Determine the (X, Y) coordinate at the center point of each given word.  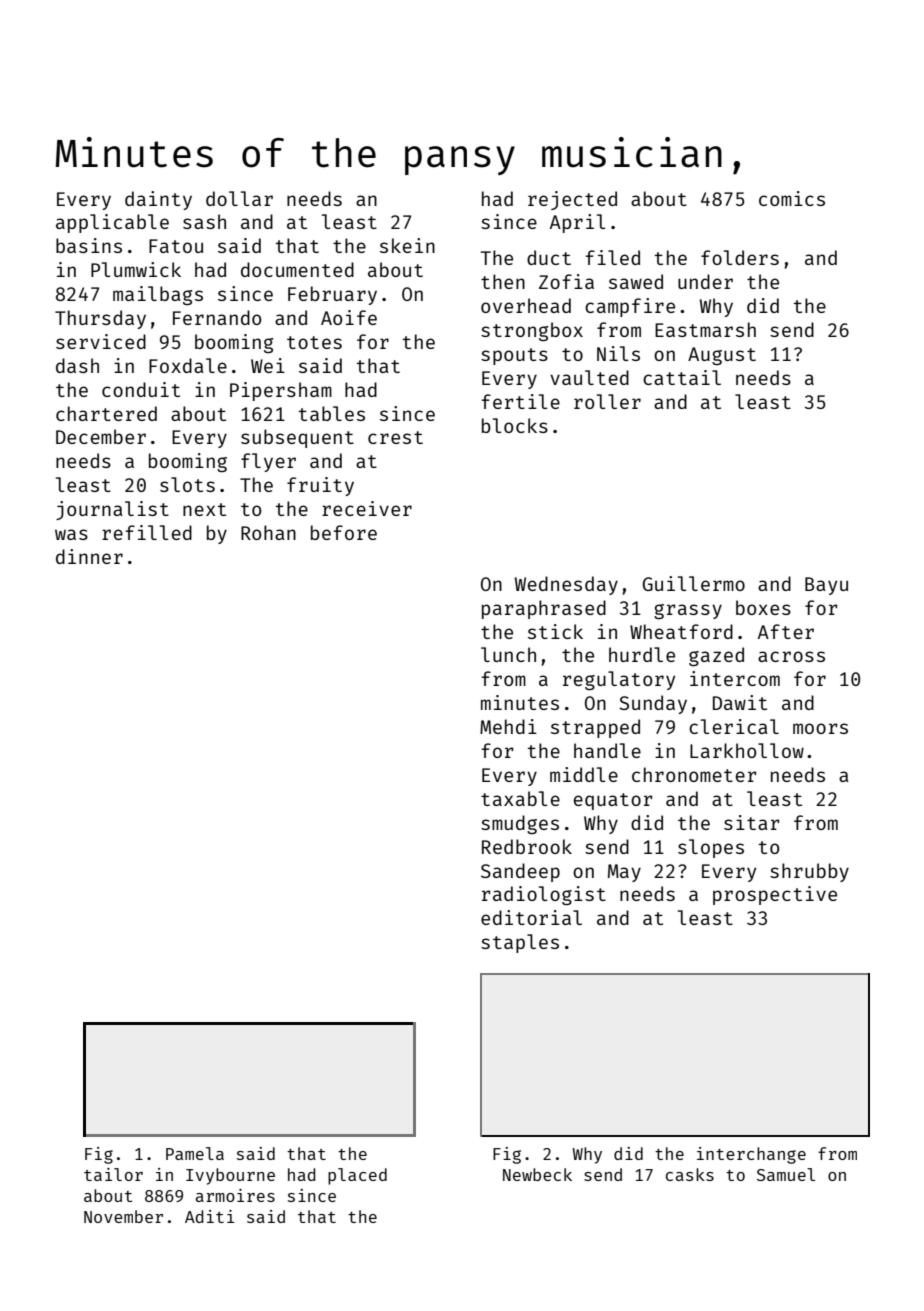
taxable (520, 798)
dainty (158, 200)
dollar (239, 198)
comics (792, 198)
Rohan (268, 532)
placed (357, 1176)
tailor (113, 1174)
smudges (520, 824)
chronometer (694, 774)
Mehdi (508, 726)
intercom (735, 678)
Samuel (786, 1174)
